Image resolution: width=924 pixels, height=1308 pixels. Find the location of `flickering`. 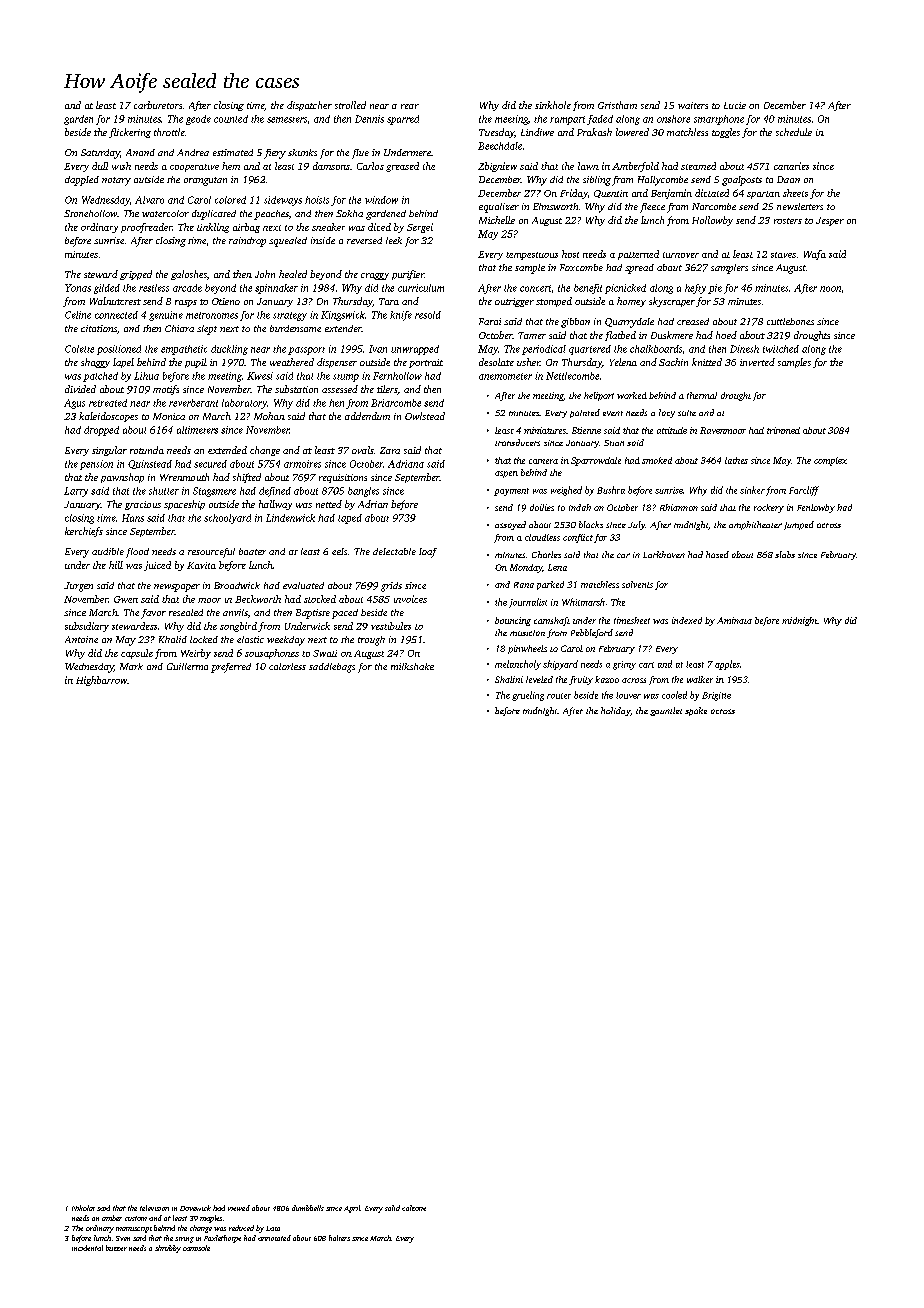

flickering is located at coordinates (130, 133).
